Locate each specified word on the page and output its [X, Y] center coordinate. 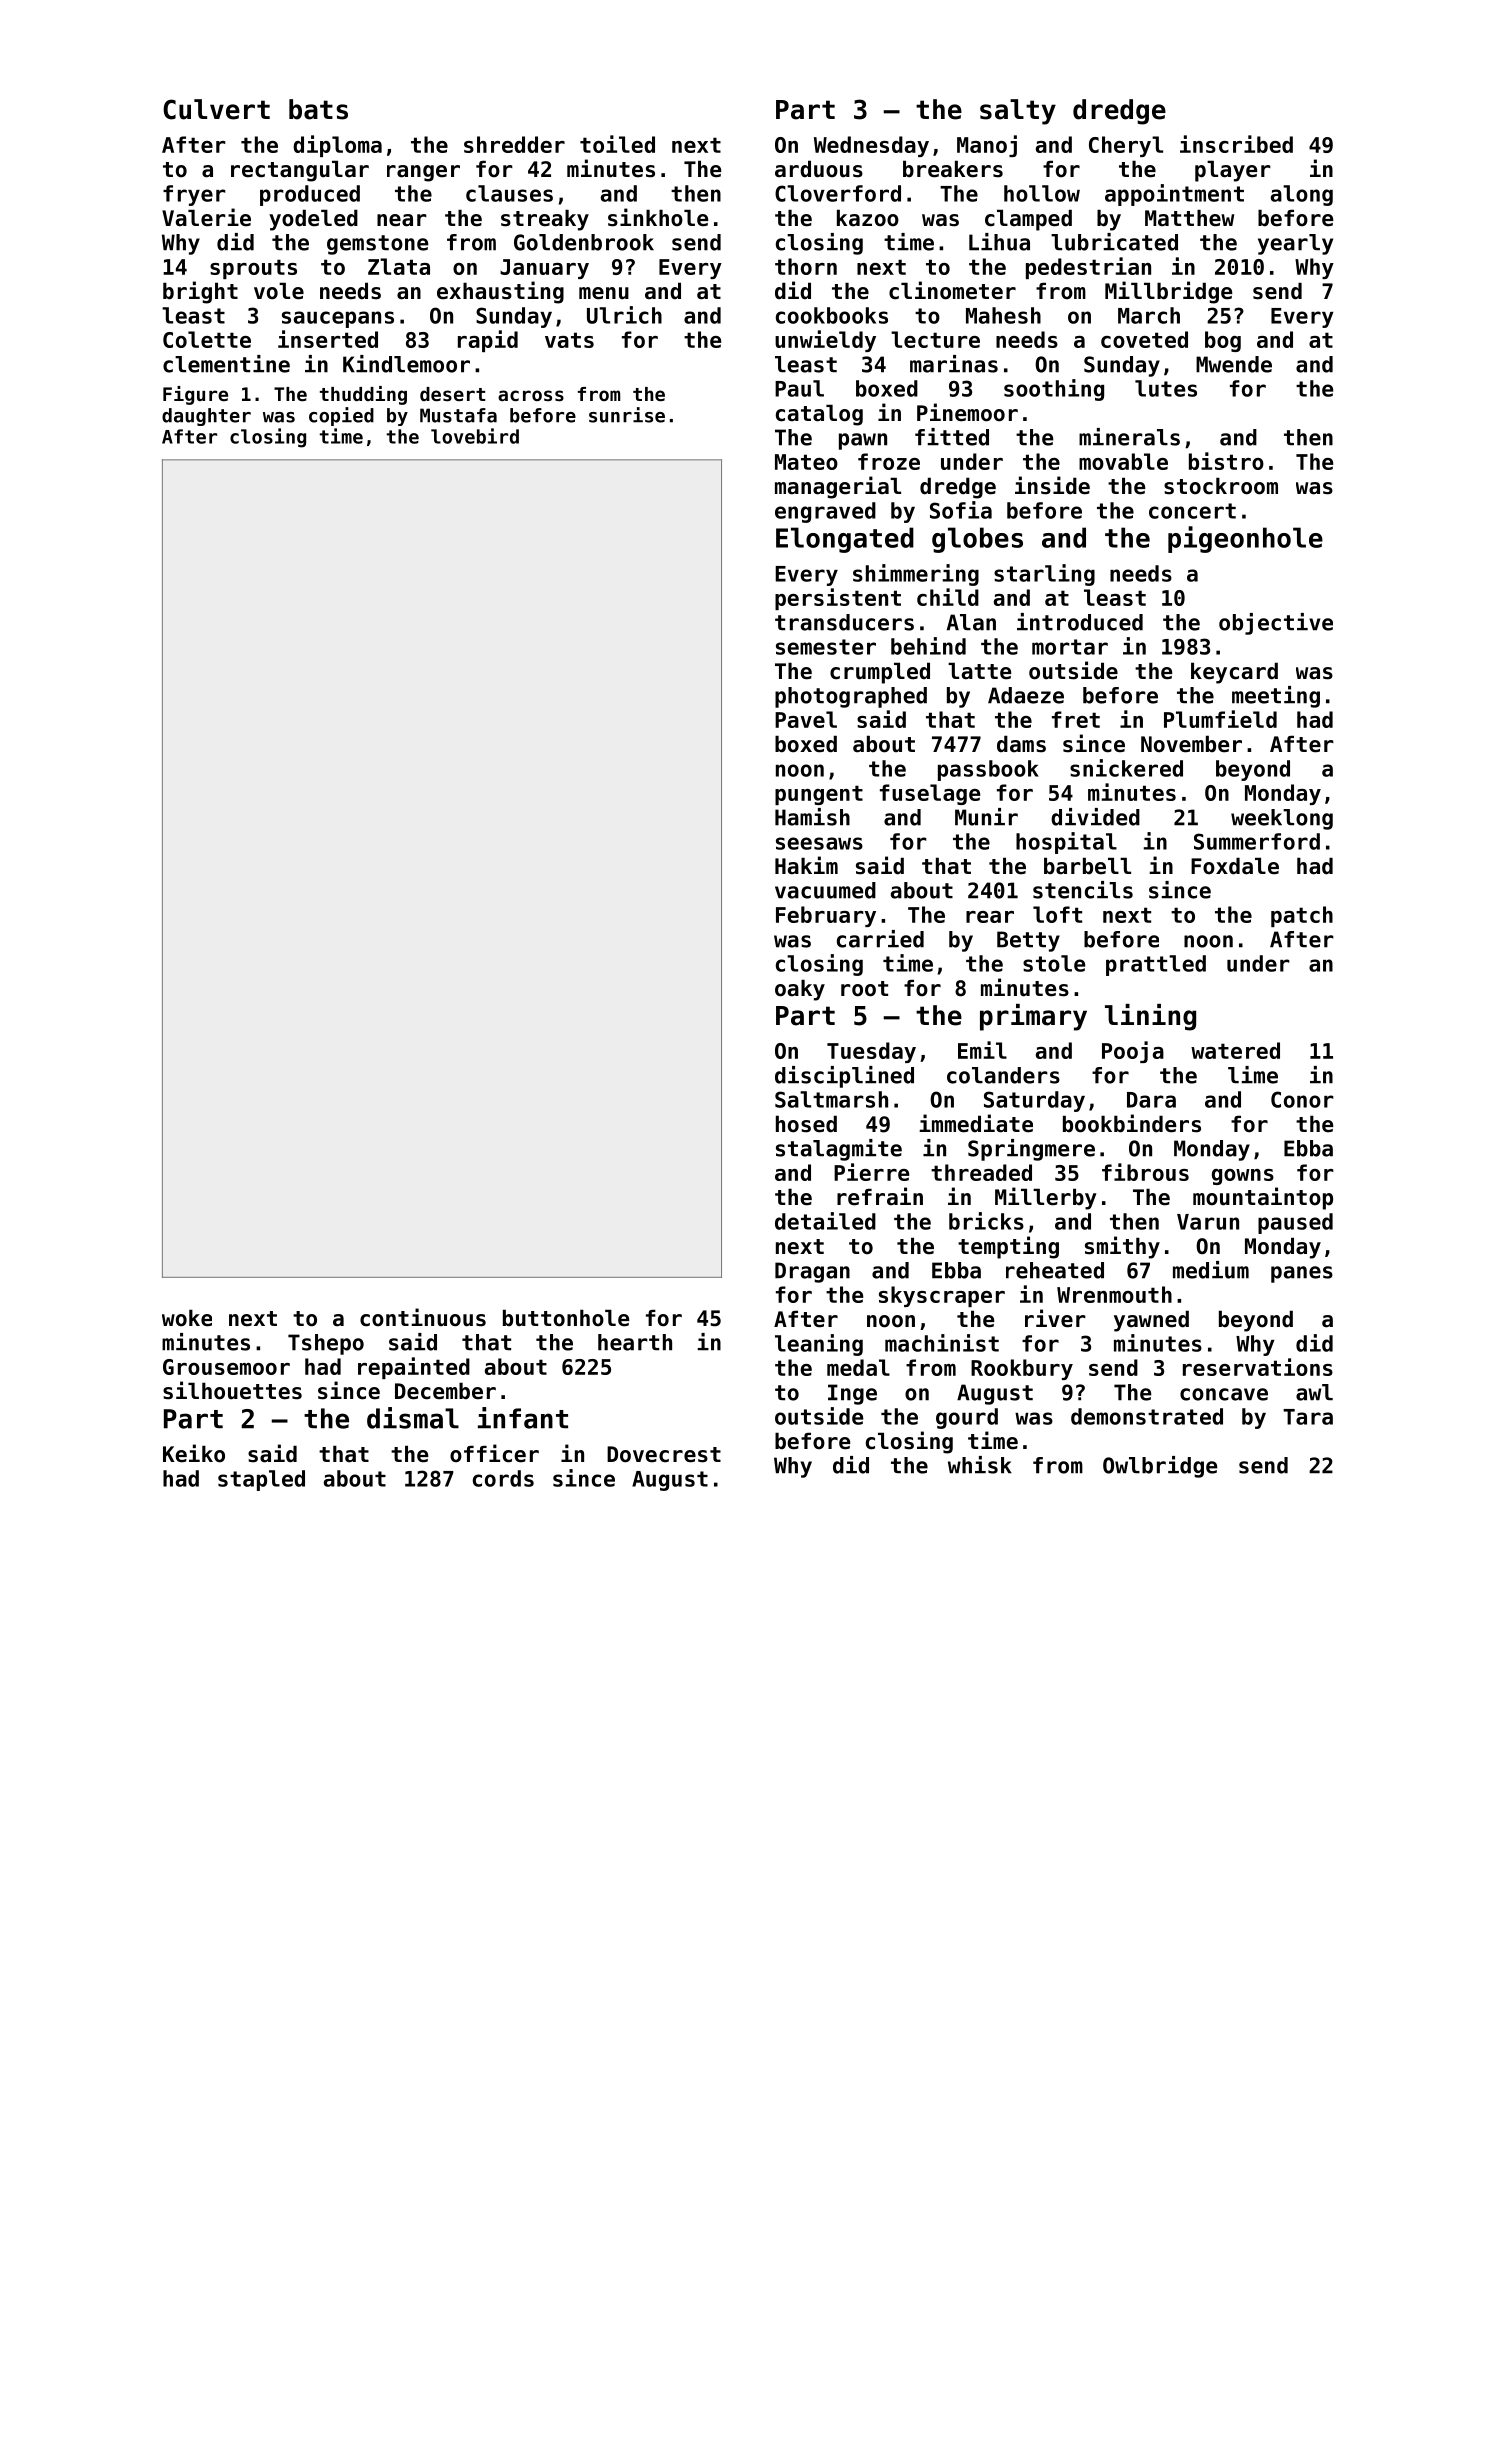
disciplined [844, 1077]
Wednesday [871, 146]
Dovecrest [664, 1454]
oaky [800, 990]
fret [1076, 719]
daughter [206, 417]
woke [187, 1318]
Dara [1151, 1100]
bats [318, 109]
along [1302, 195]
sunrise [627, 415]
